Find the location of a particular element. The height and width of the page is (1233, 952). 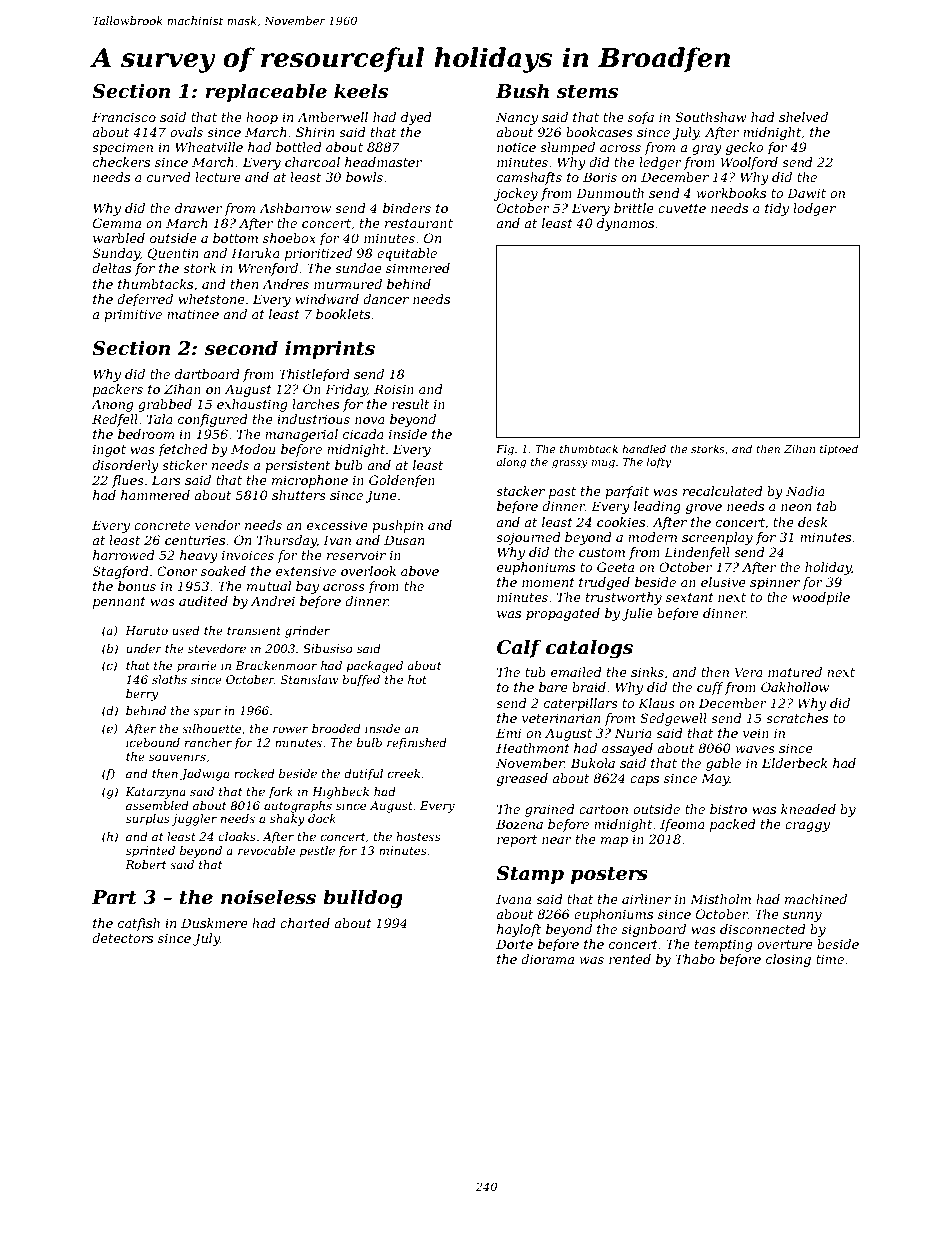

pushpin is located at coordinates (397, 526).
